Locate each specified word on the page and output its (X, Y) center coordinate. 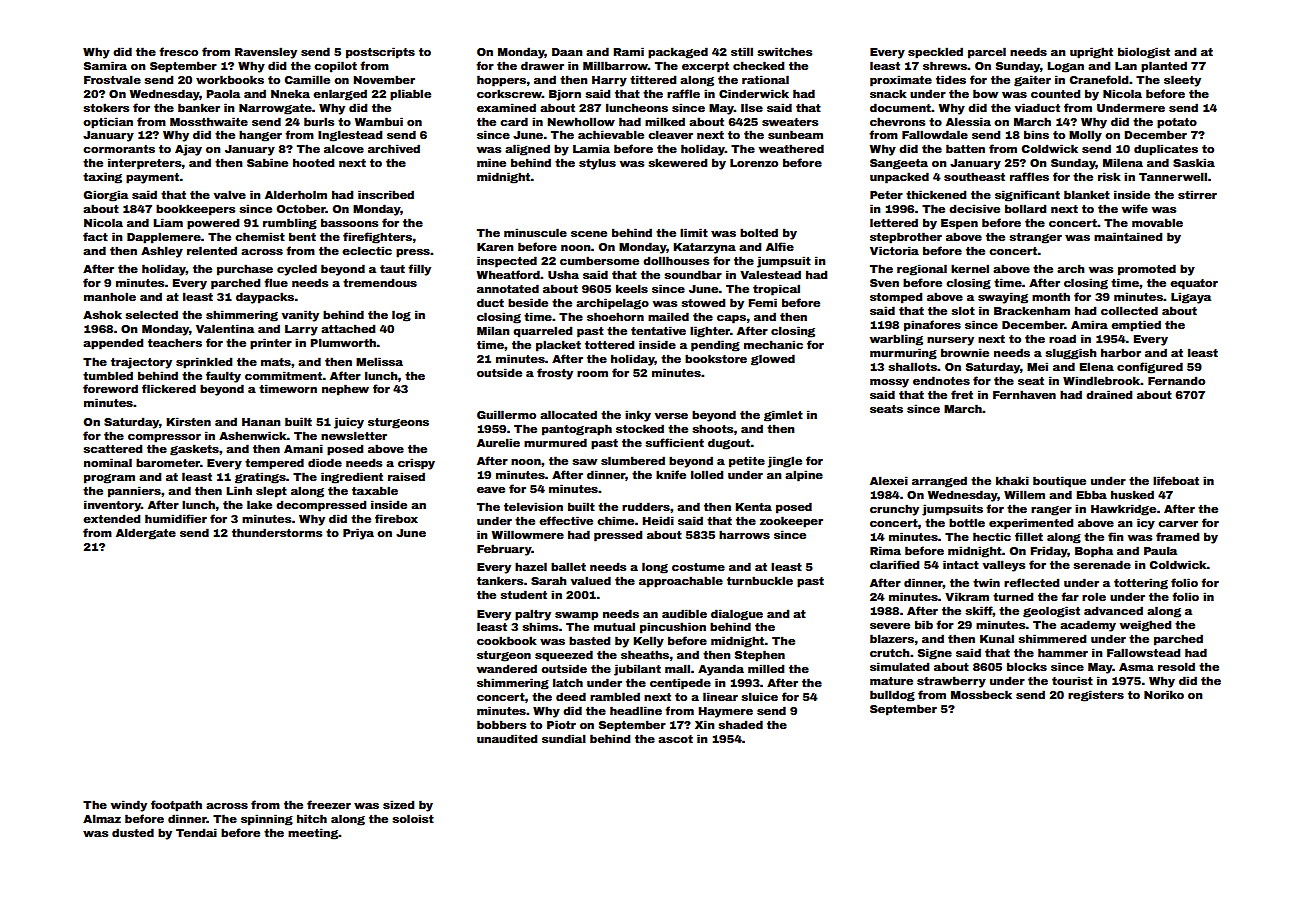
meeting (313, 834)
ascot (675, 739)
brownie (965, 352)
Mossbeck (981, 694)
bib (924, 624)
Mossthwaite (209, 121)
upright (1091, 53)
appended (113, 344)
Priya (358, 534)
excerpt (705, 67)
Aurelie (498, 442)
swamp (576, 616)
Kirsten (188, 421)
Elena (1097, 366)
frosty (555, 374)
